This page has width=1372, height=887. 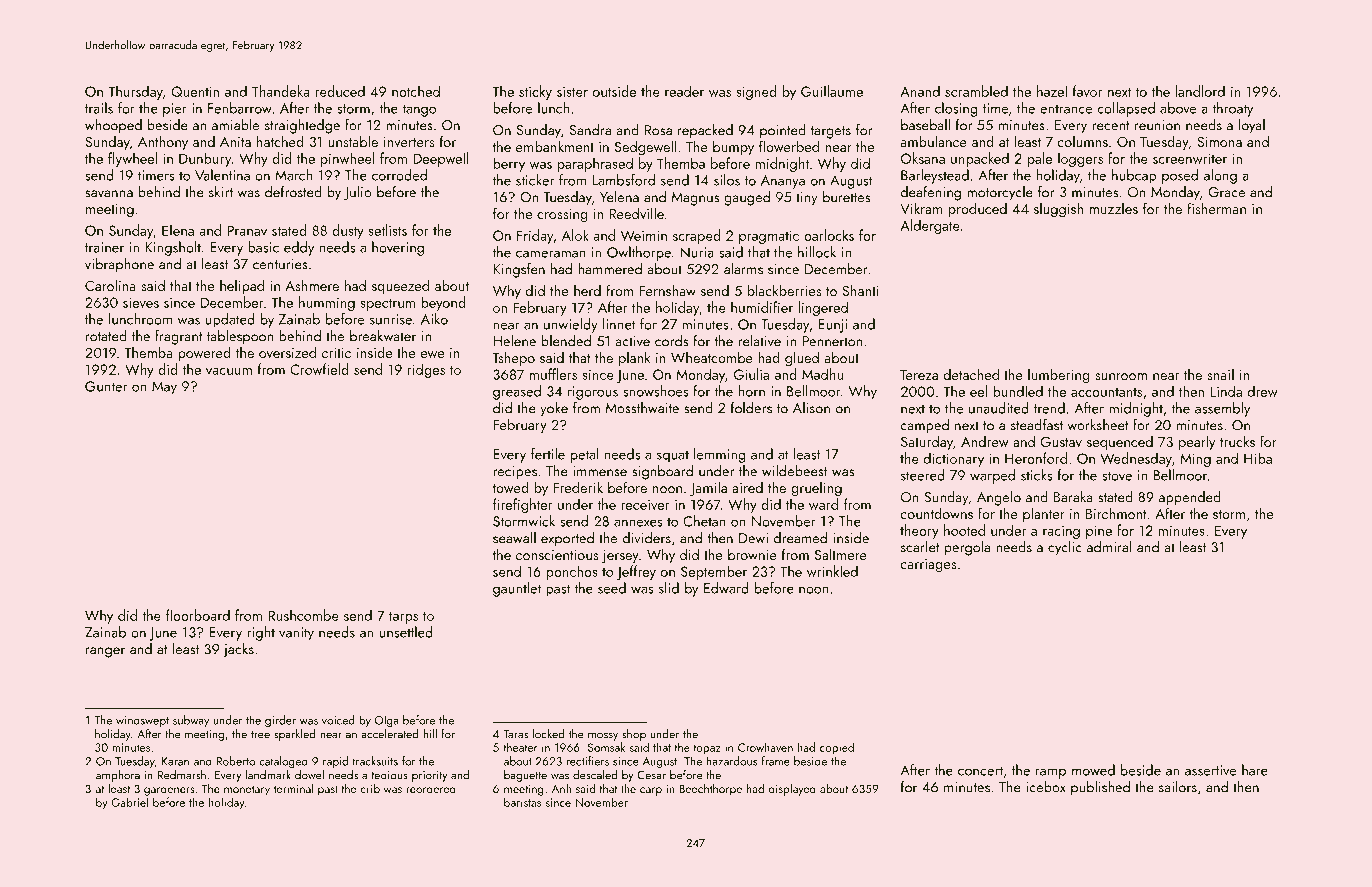 What do you see at coordinates (832, 571) in the page?
I see `wrinkled` at bounding box center [832, 571].
